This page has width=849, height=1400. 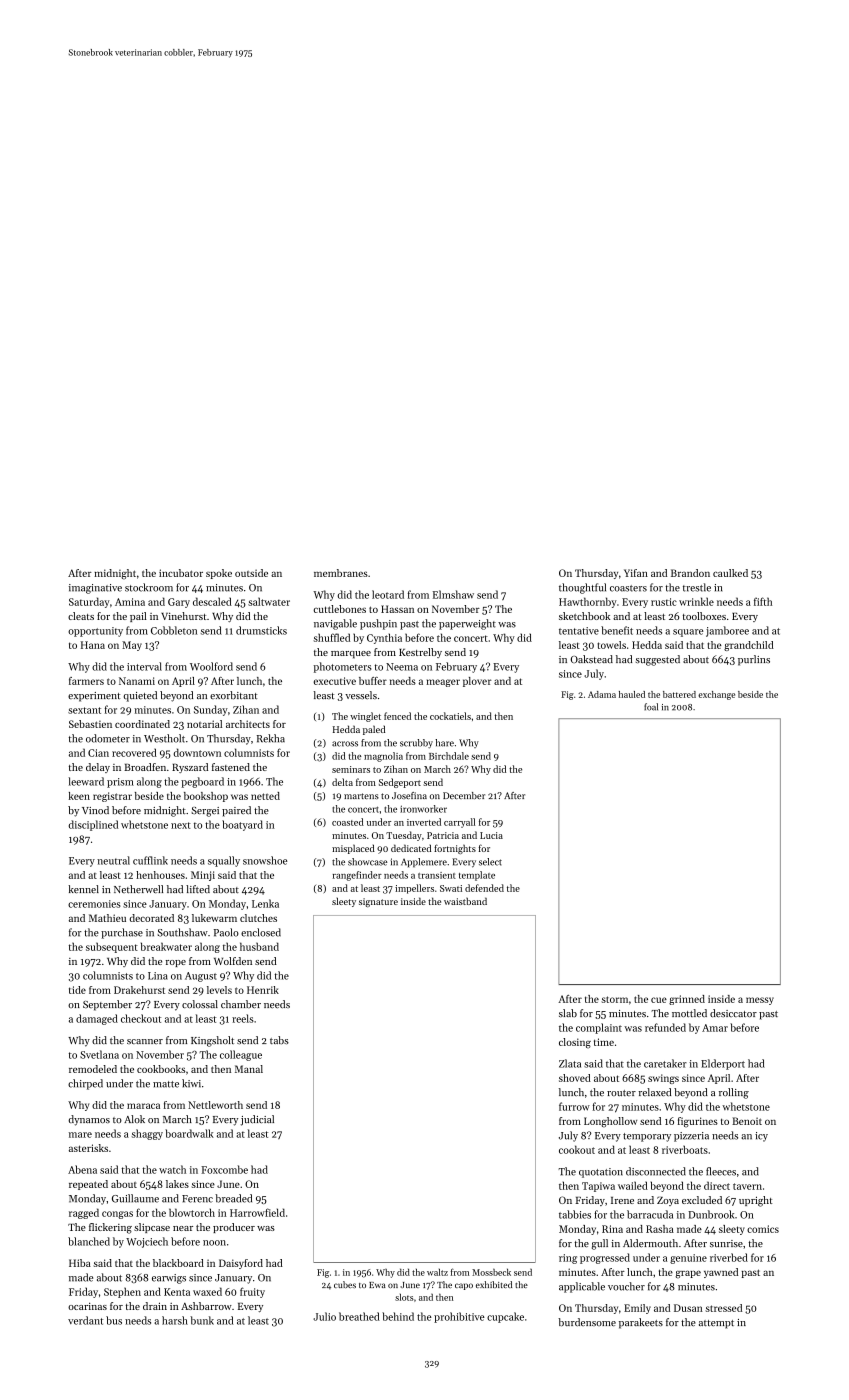 I want to click on kennel, so click(x=83, y=889).
